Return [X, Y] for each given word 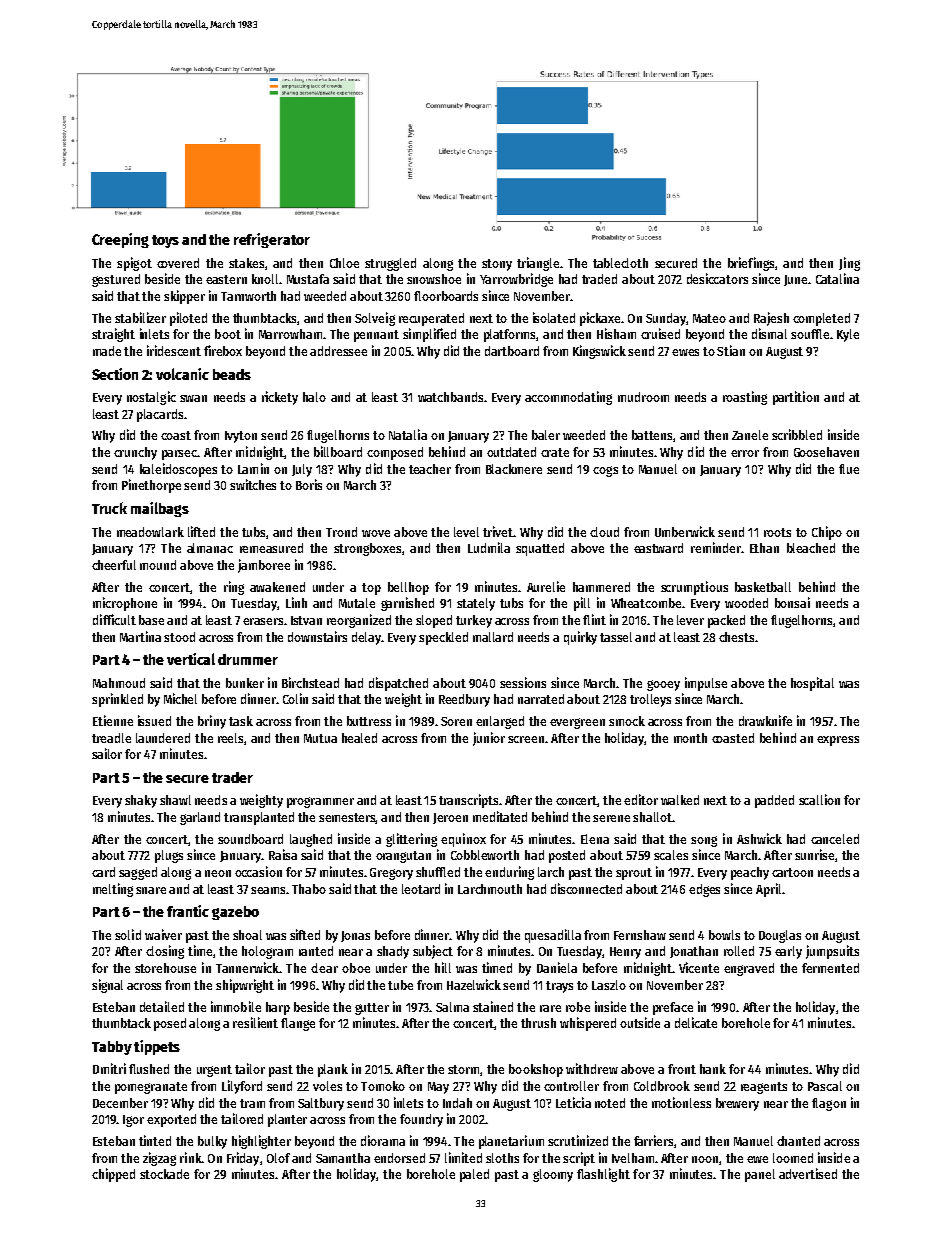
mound [158, 565]
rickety [280, 398]
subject [433, 952]
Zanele [750, 435]
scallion [819, 799]
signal [107, 986]
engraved [749, 969]
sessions [523, 682]
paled [474, 1175]
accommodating [568, 398]
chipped [113, 1175]
